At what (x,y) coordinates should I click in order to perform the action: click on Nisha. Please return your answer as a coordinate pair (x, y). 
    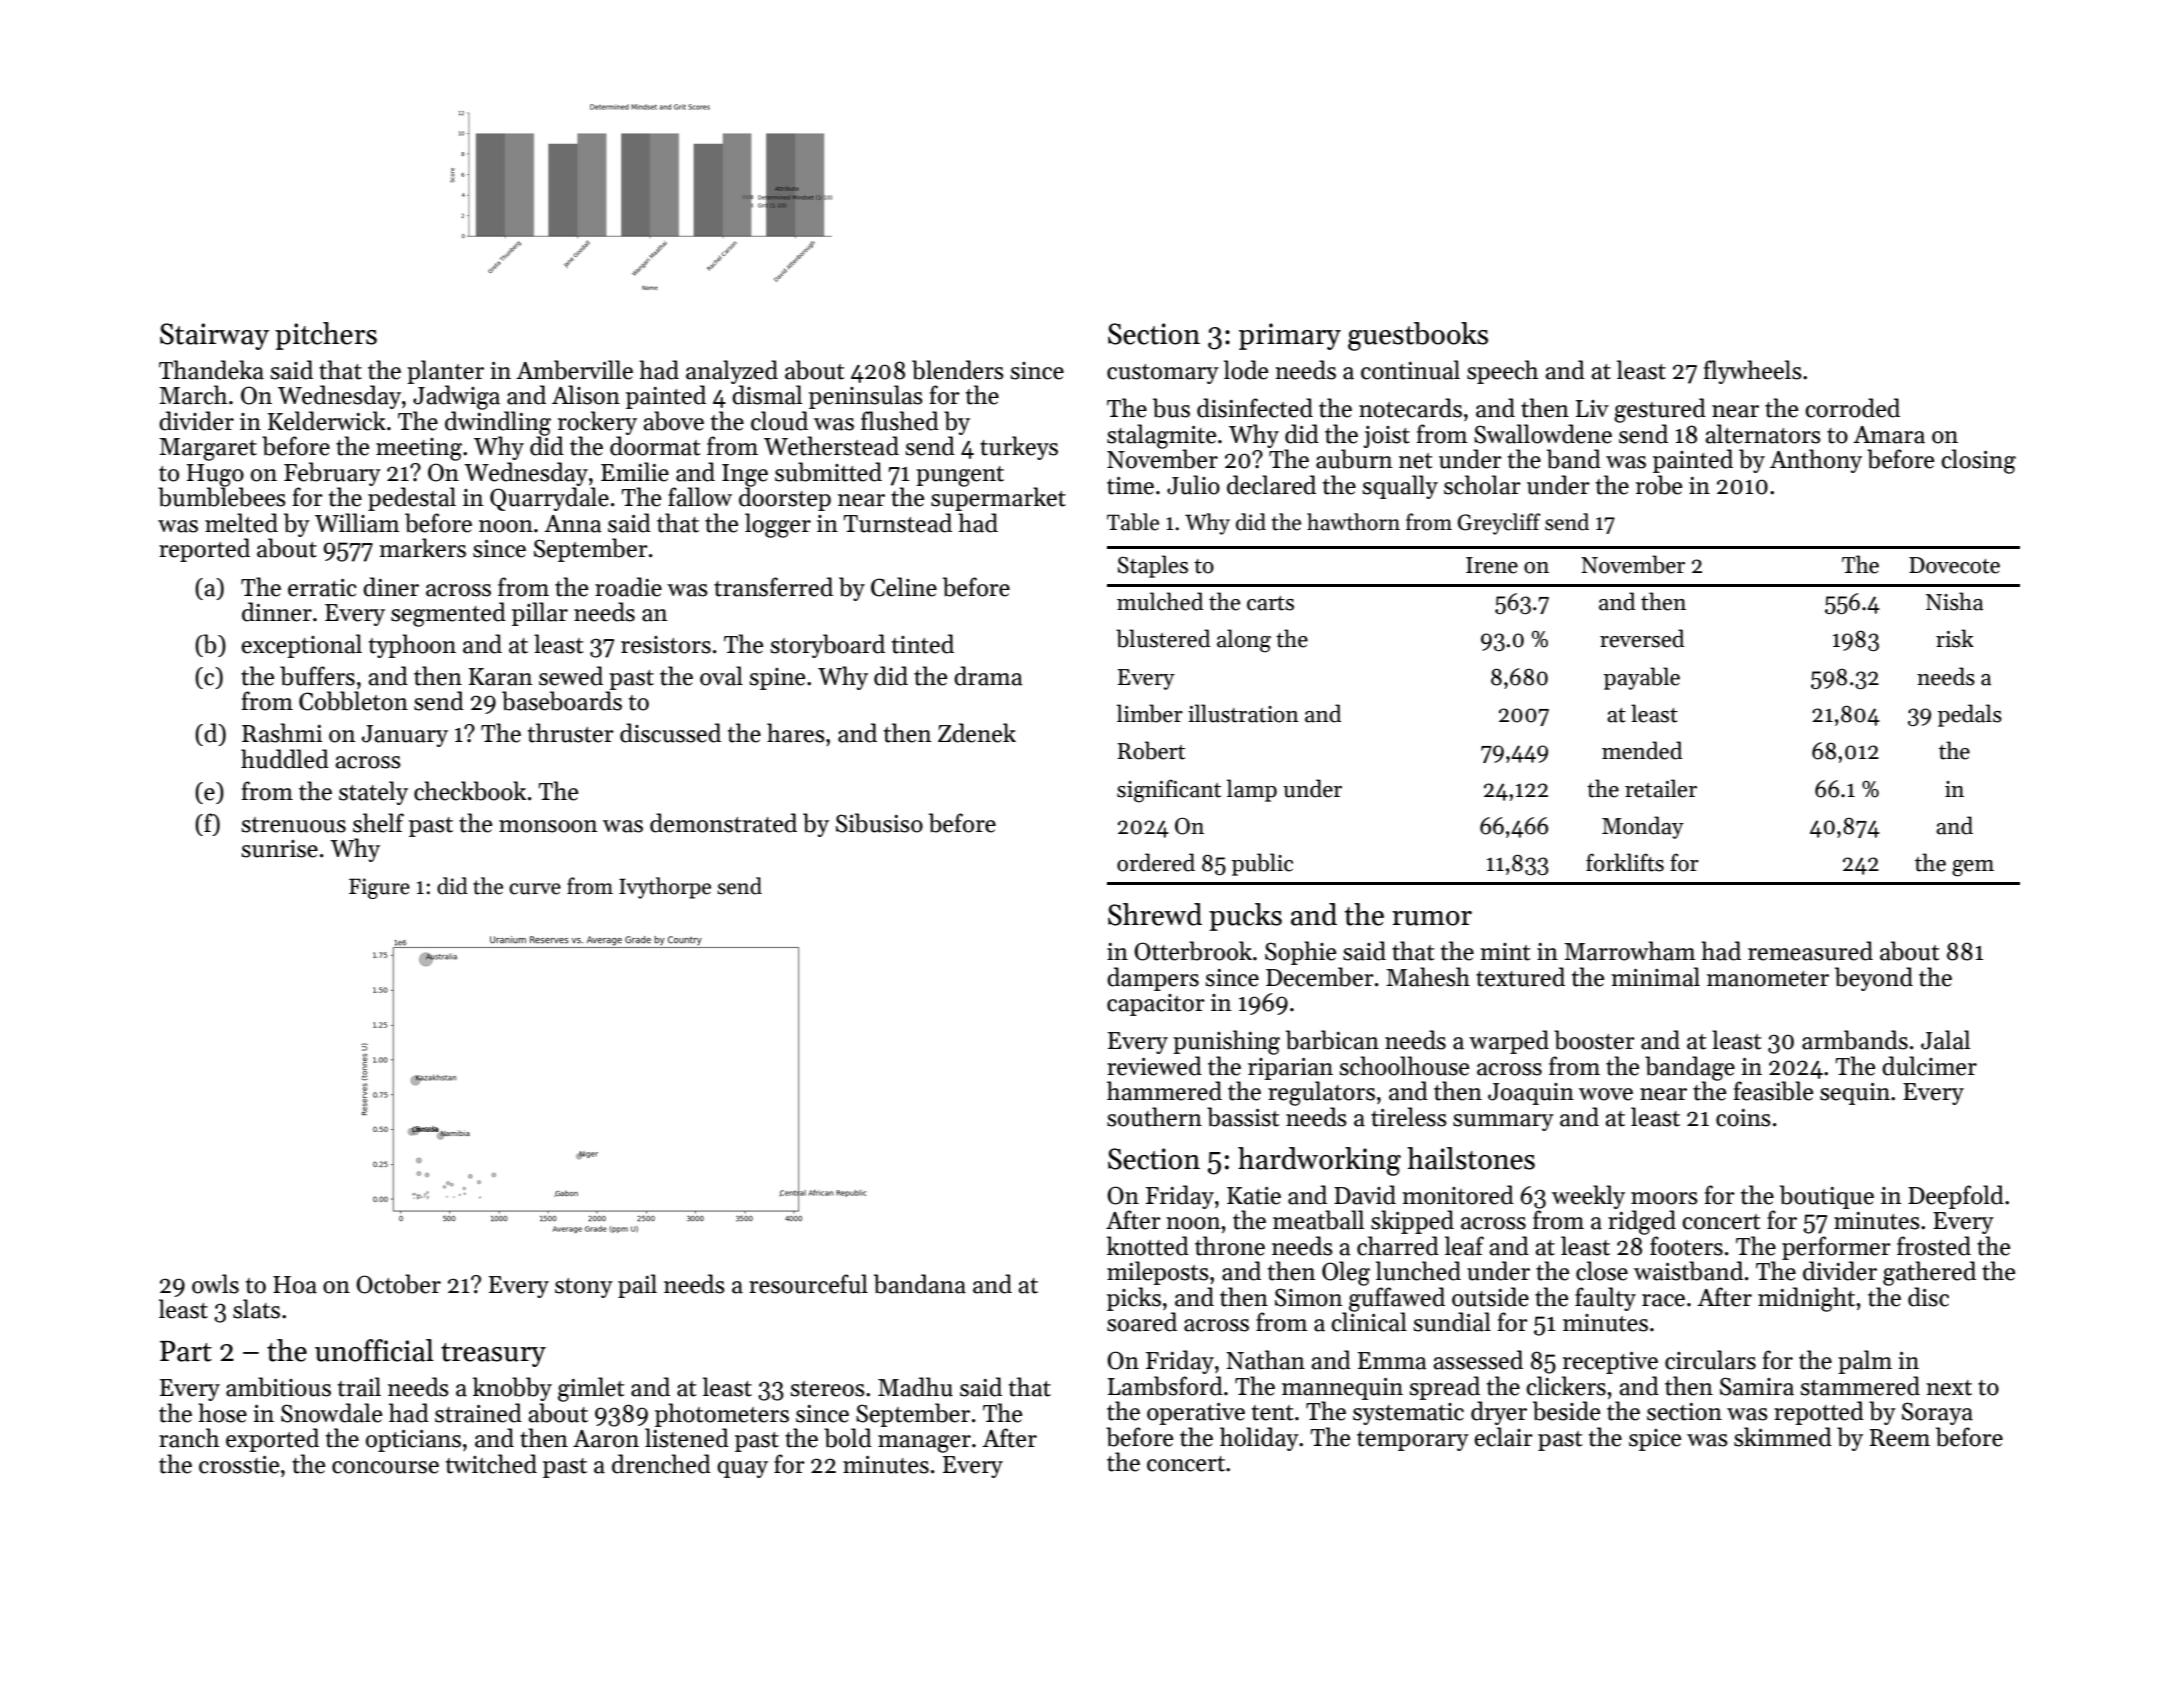
    Looking at the image, I should click on (1954, 601).
